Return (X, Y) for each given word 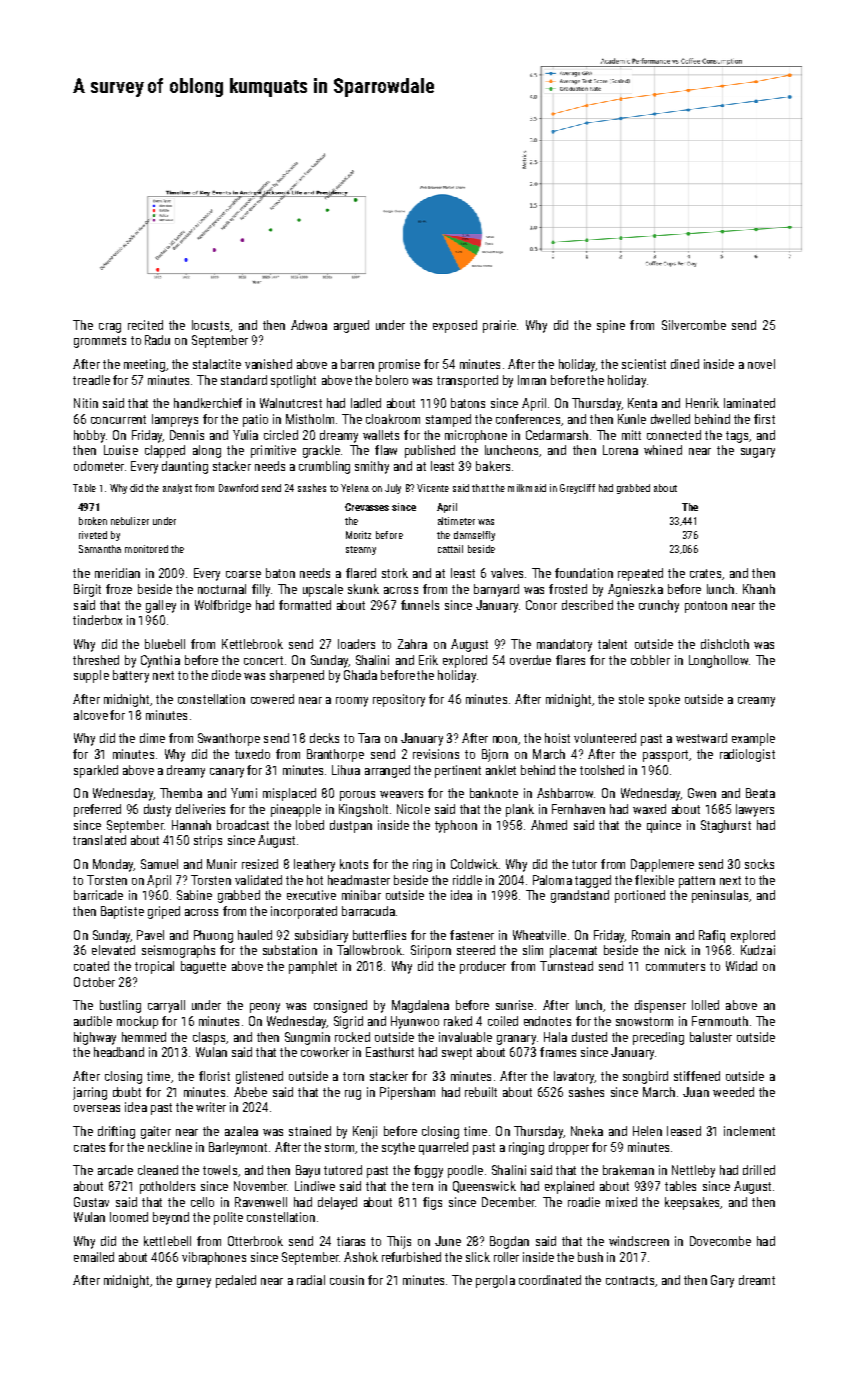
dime (152, 738)
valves (507, 573)
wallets (381, 435)
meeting (144, 365)
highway (95, 1038)
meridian (117, 573)
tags (737, 437)
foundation (584, 573)
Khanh (759, 589)
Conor (541, 605)
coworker (325, 1052)
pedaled (236, 1281)
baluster (711, 1037)
